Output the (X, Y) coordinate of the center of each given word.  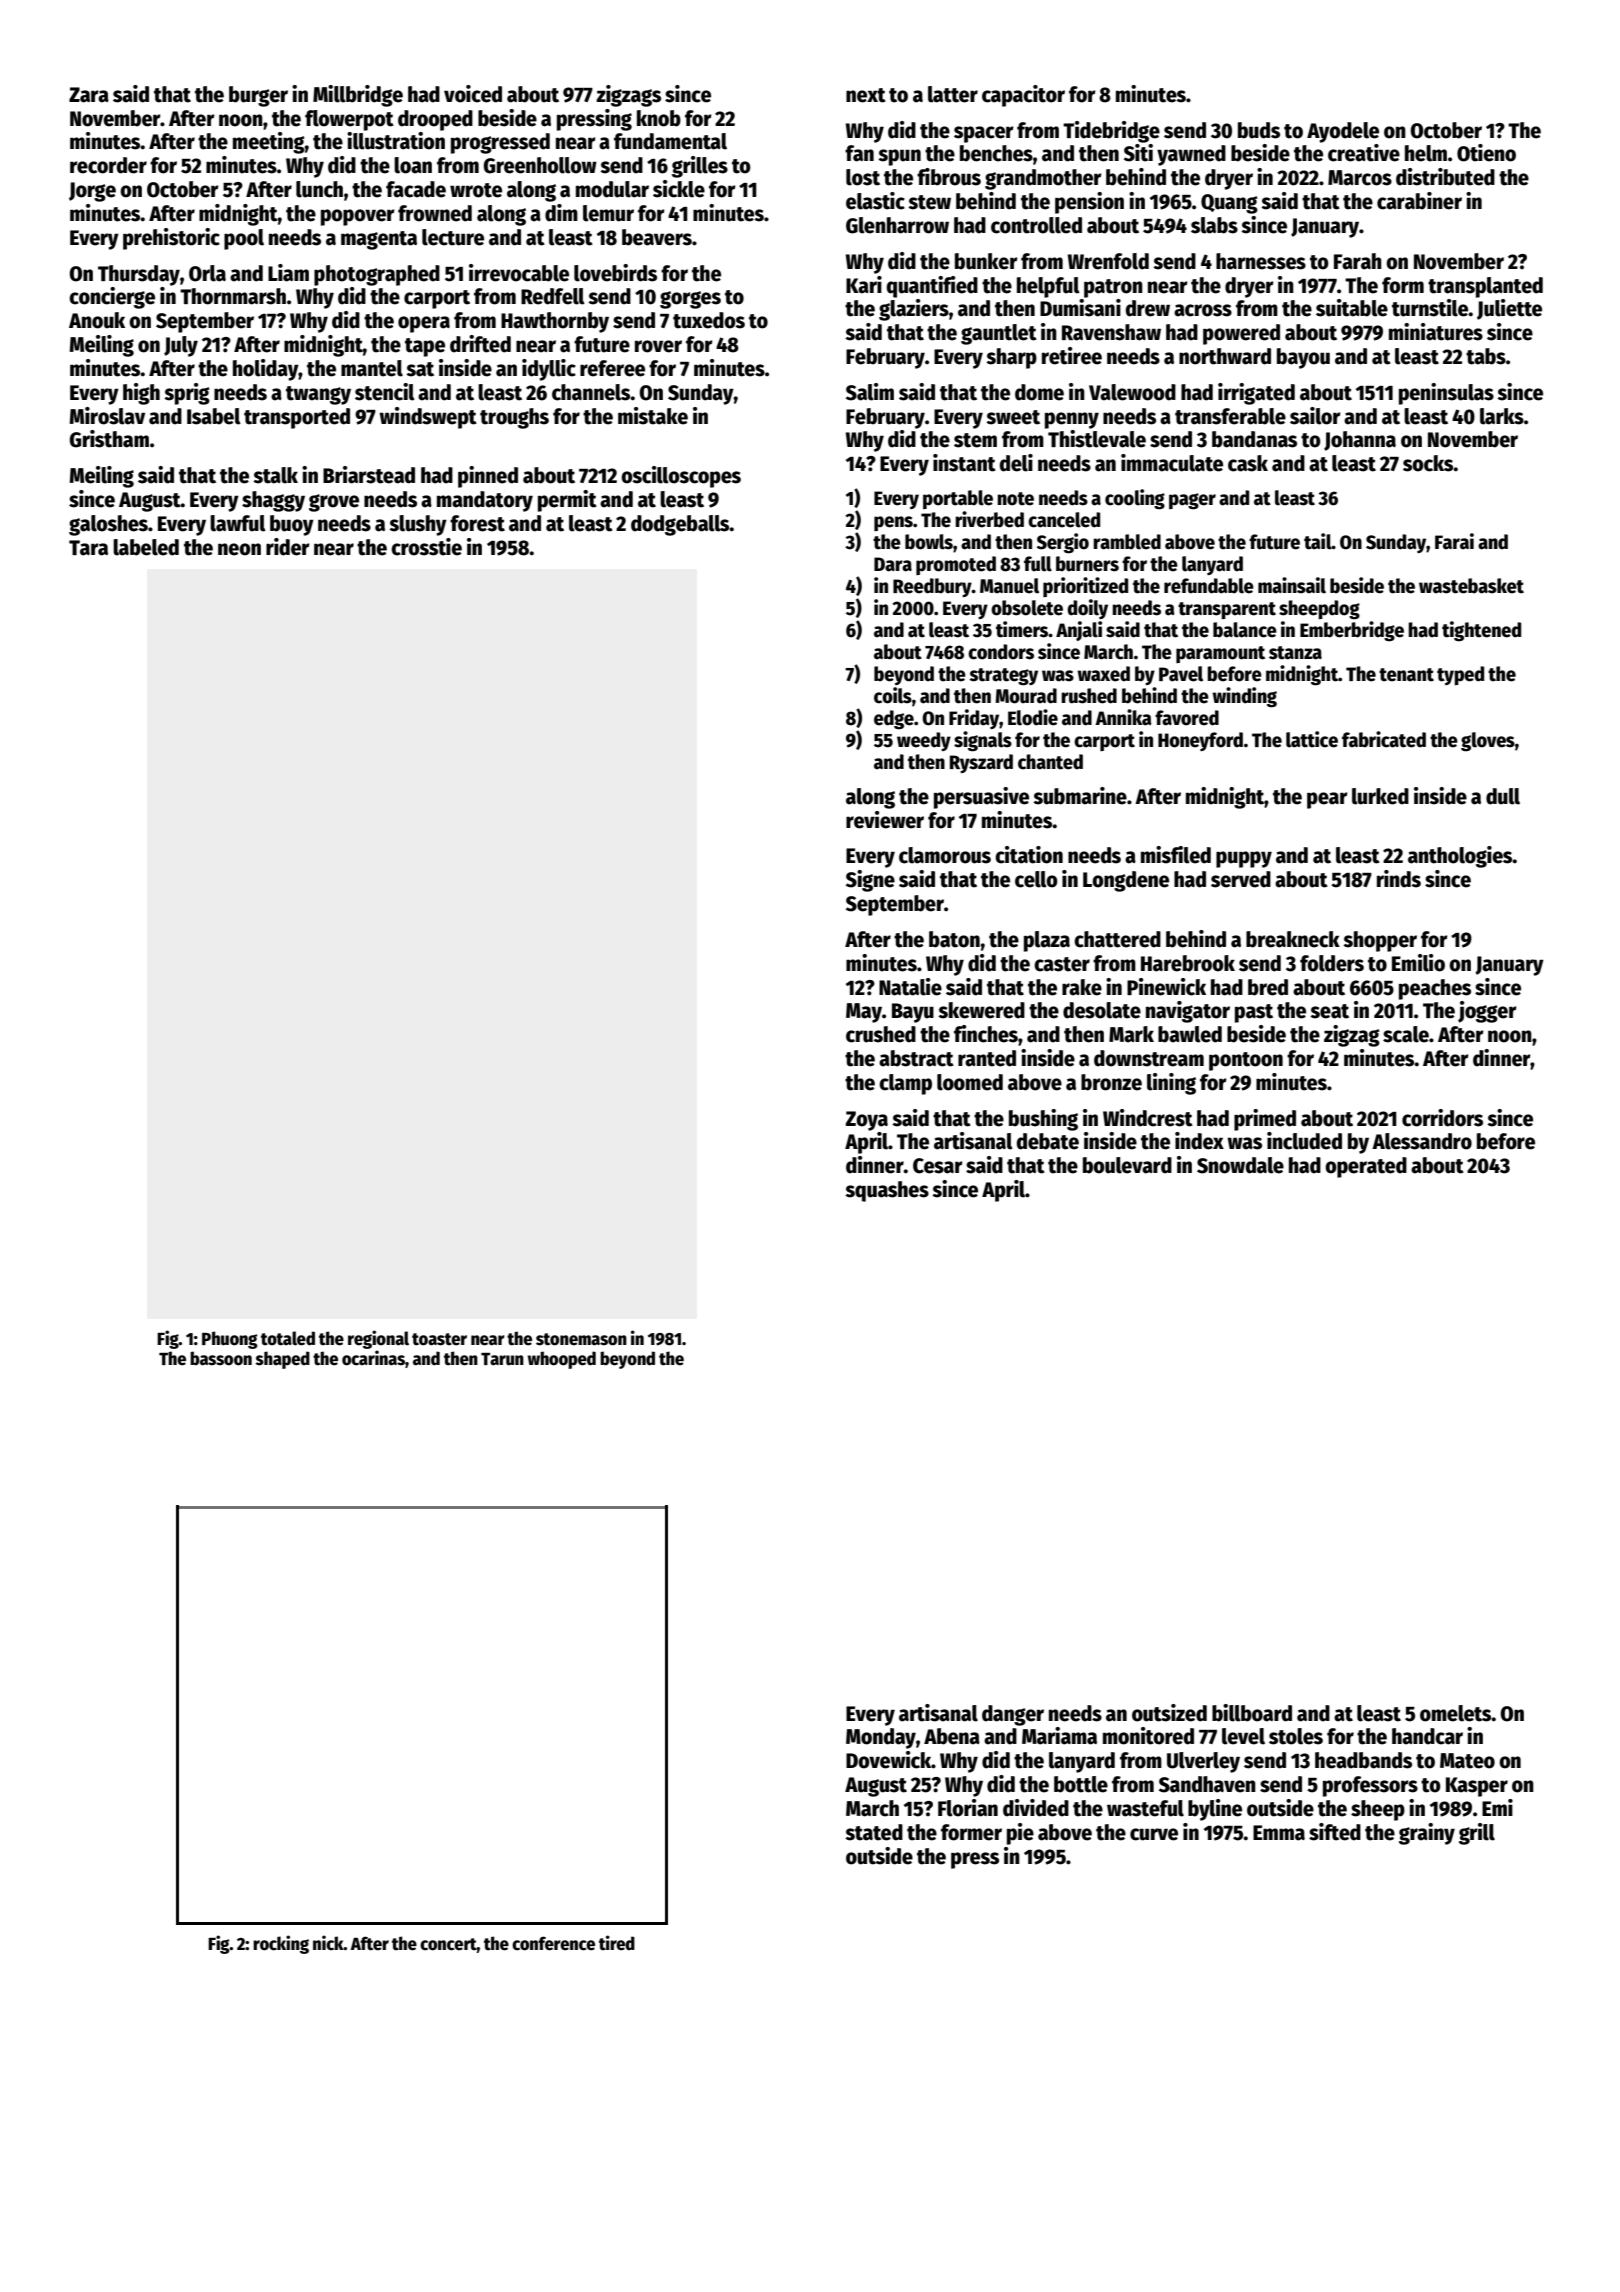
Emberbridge (1352, 631)
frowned (435, 213)
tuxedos (709, 320)
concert (448, 1944)
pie (1020, 1834)
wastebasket (1471, 586)
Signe (870, 881)
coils (893, 695)
